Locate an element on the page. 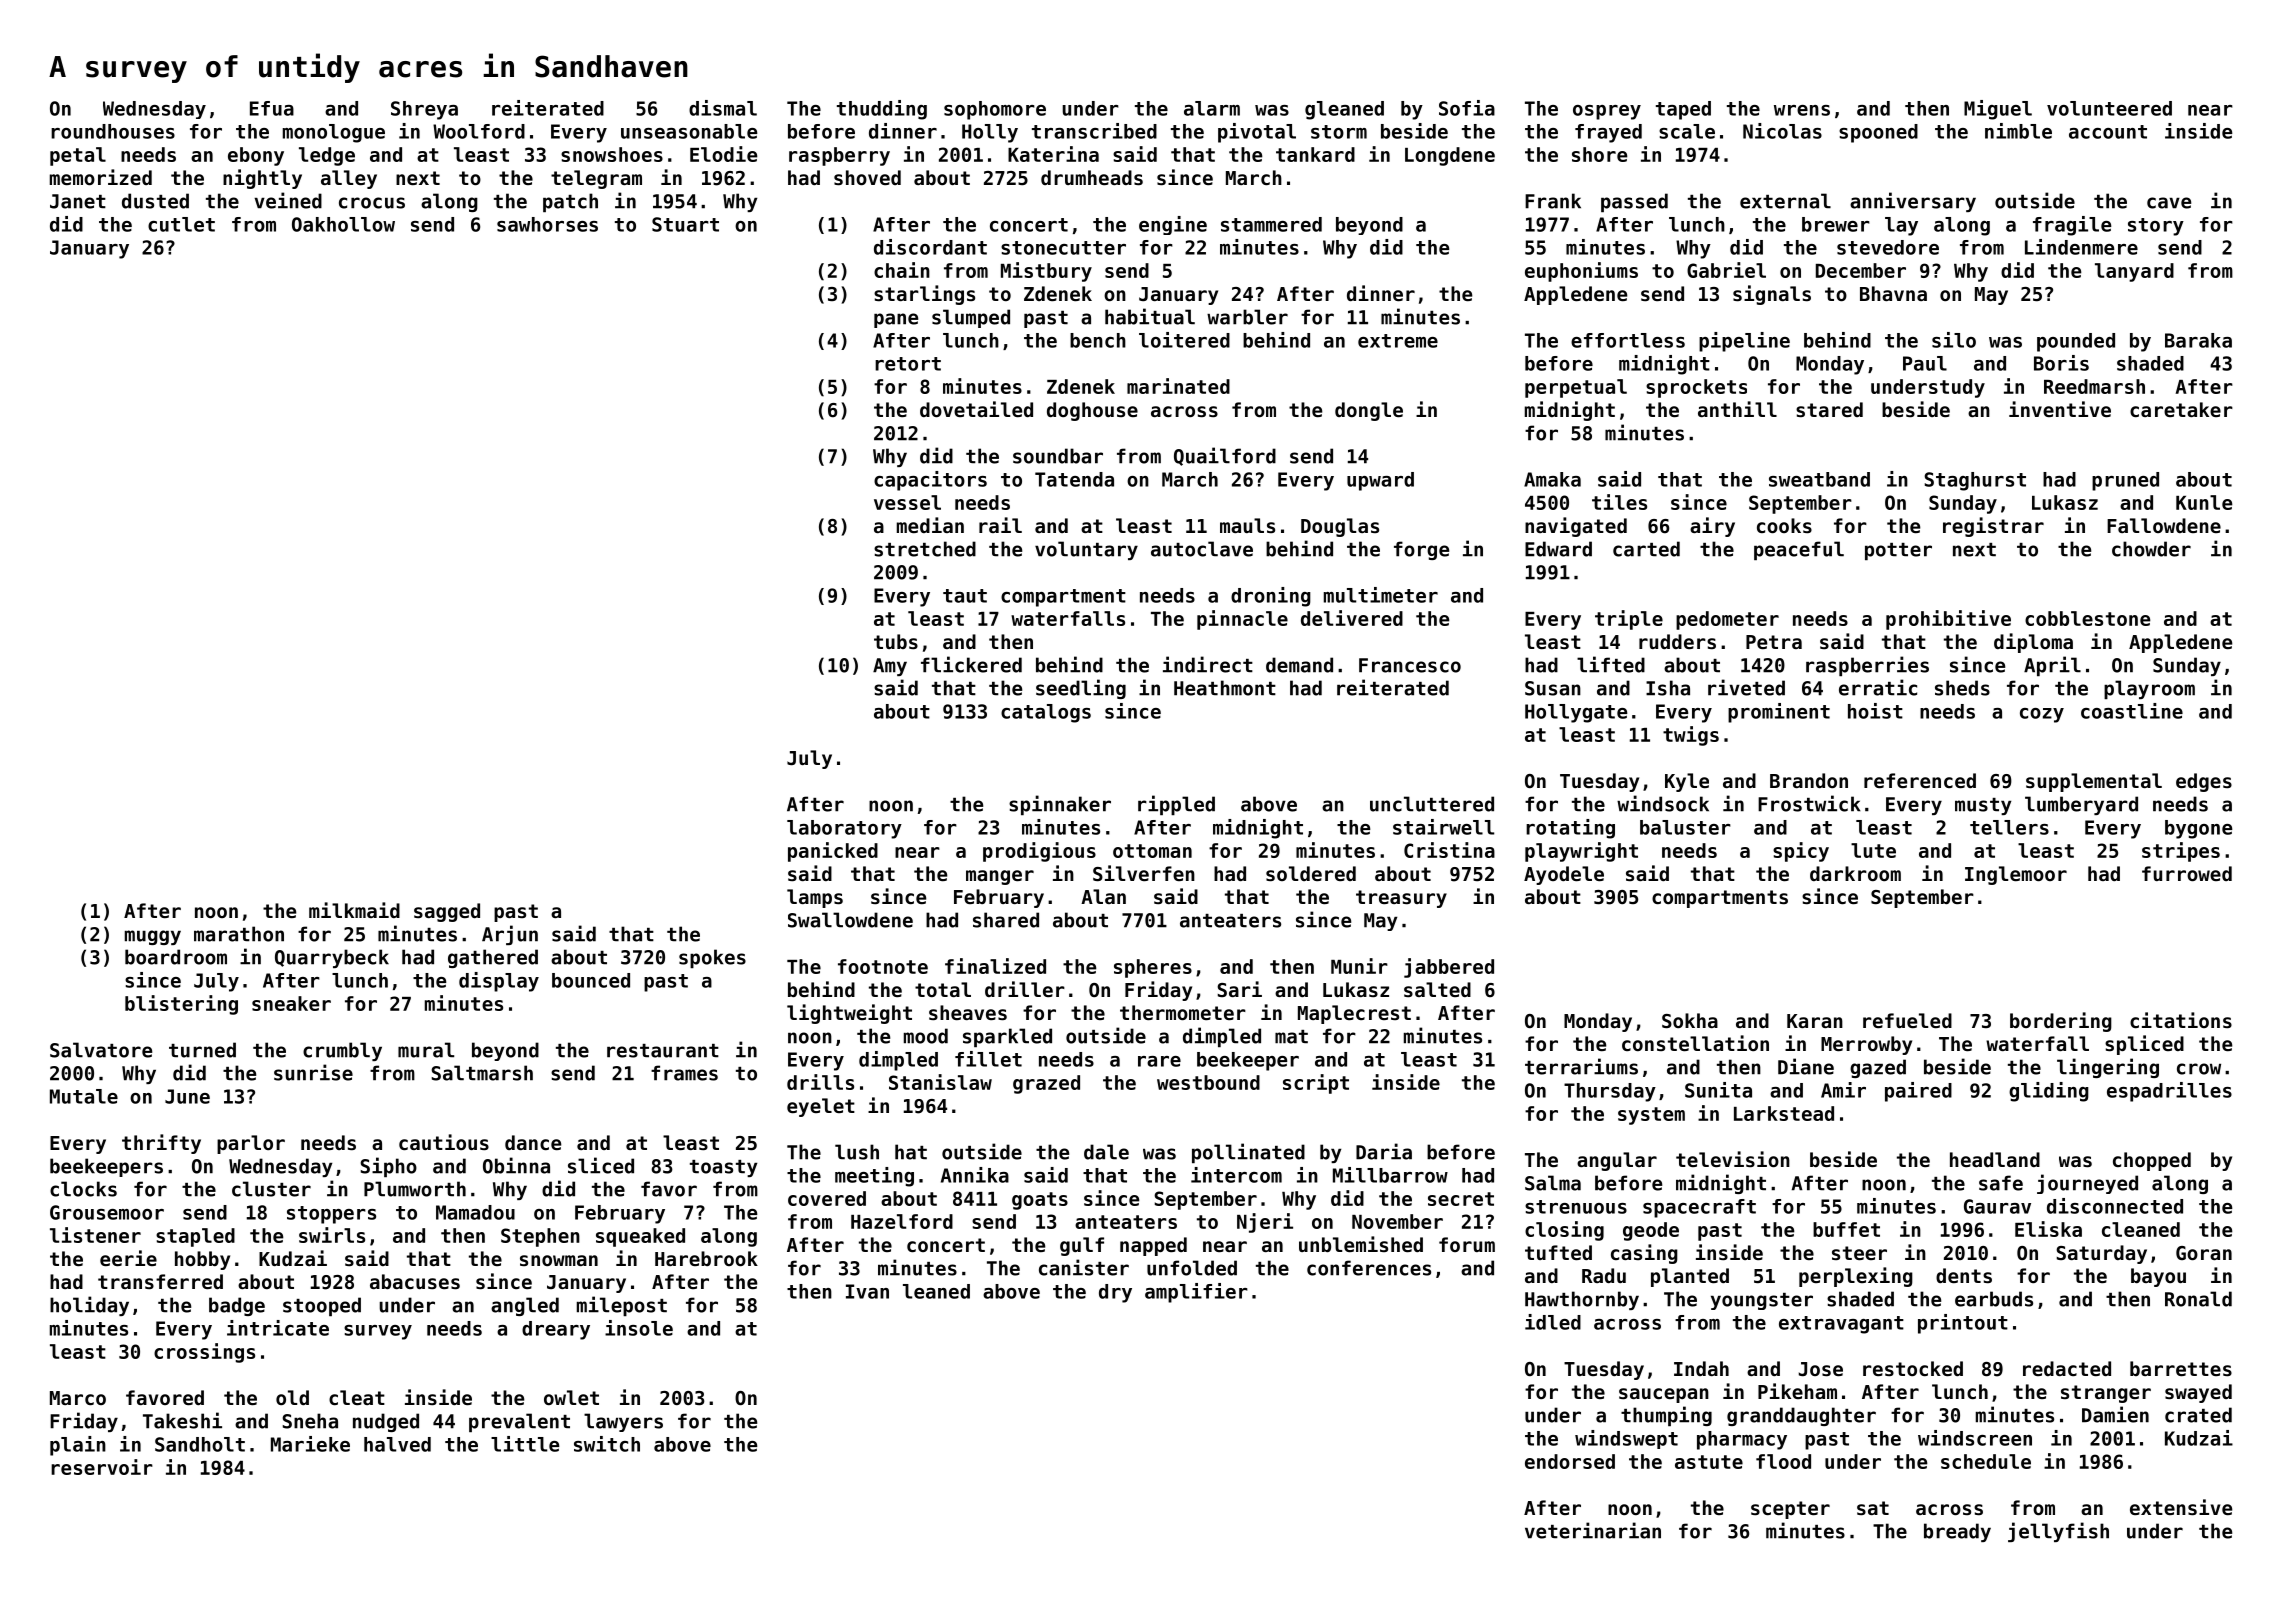  Shreya is located at coordinates (424, 110).
